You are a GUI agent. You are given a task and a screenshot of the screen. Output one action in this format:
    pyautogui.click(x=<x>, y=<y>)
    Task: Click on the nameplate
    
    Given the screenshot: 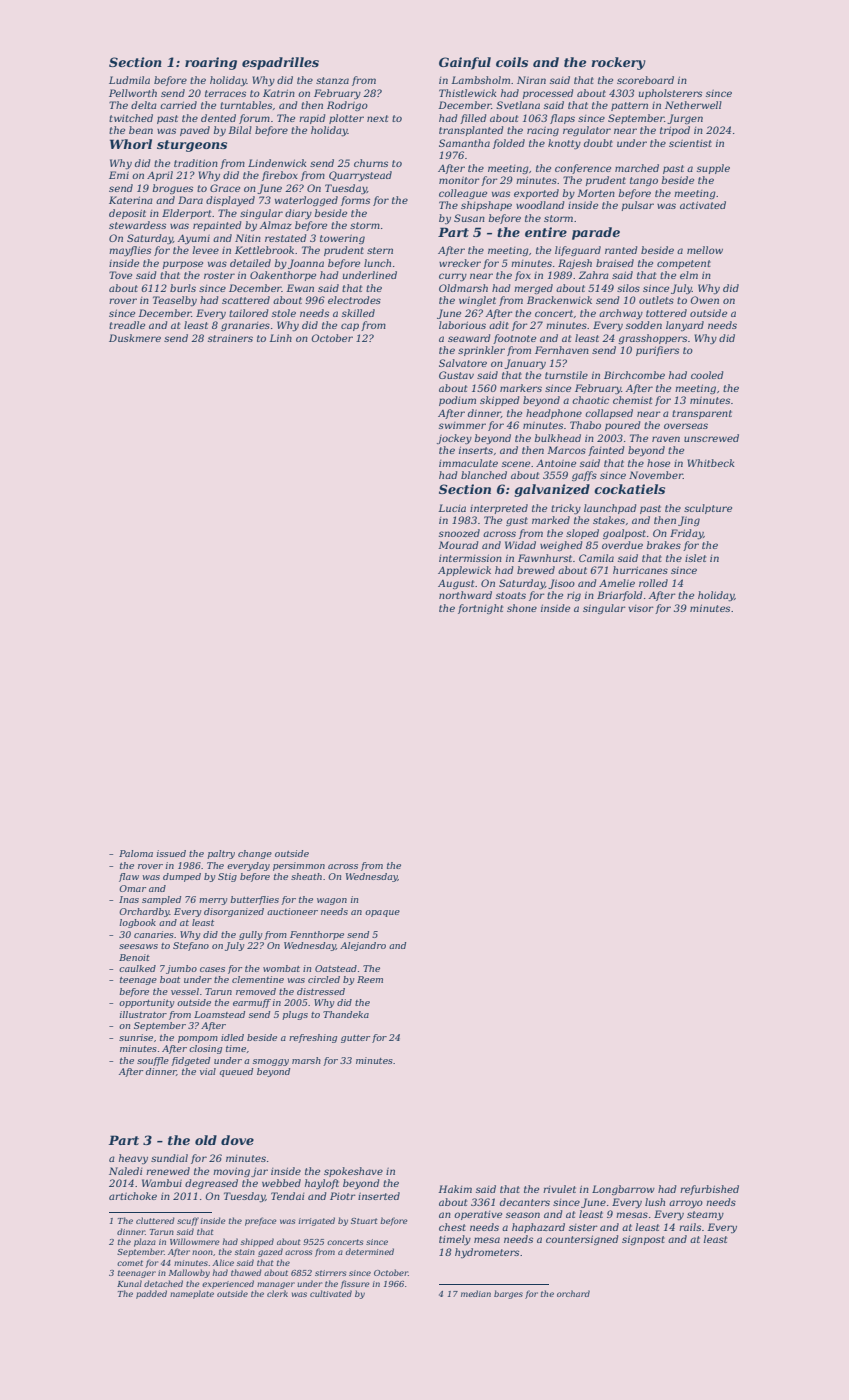 What is the action you would take?
    pyautogui.click(x=192, y=1294)
